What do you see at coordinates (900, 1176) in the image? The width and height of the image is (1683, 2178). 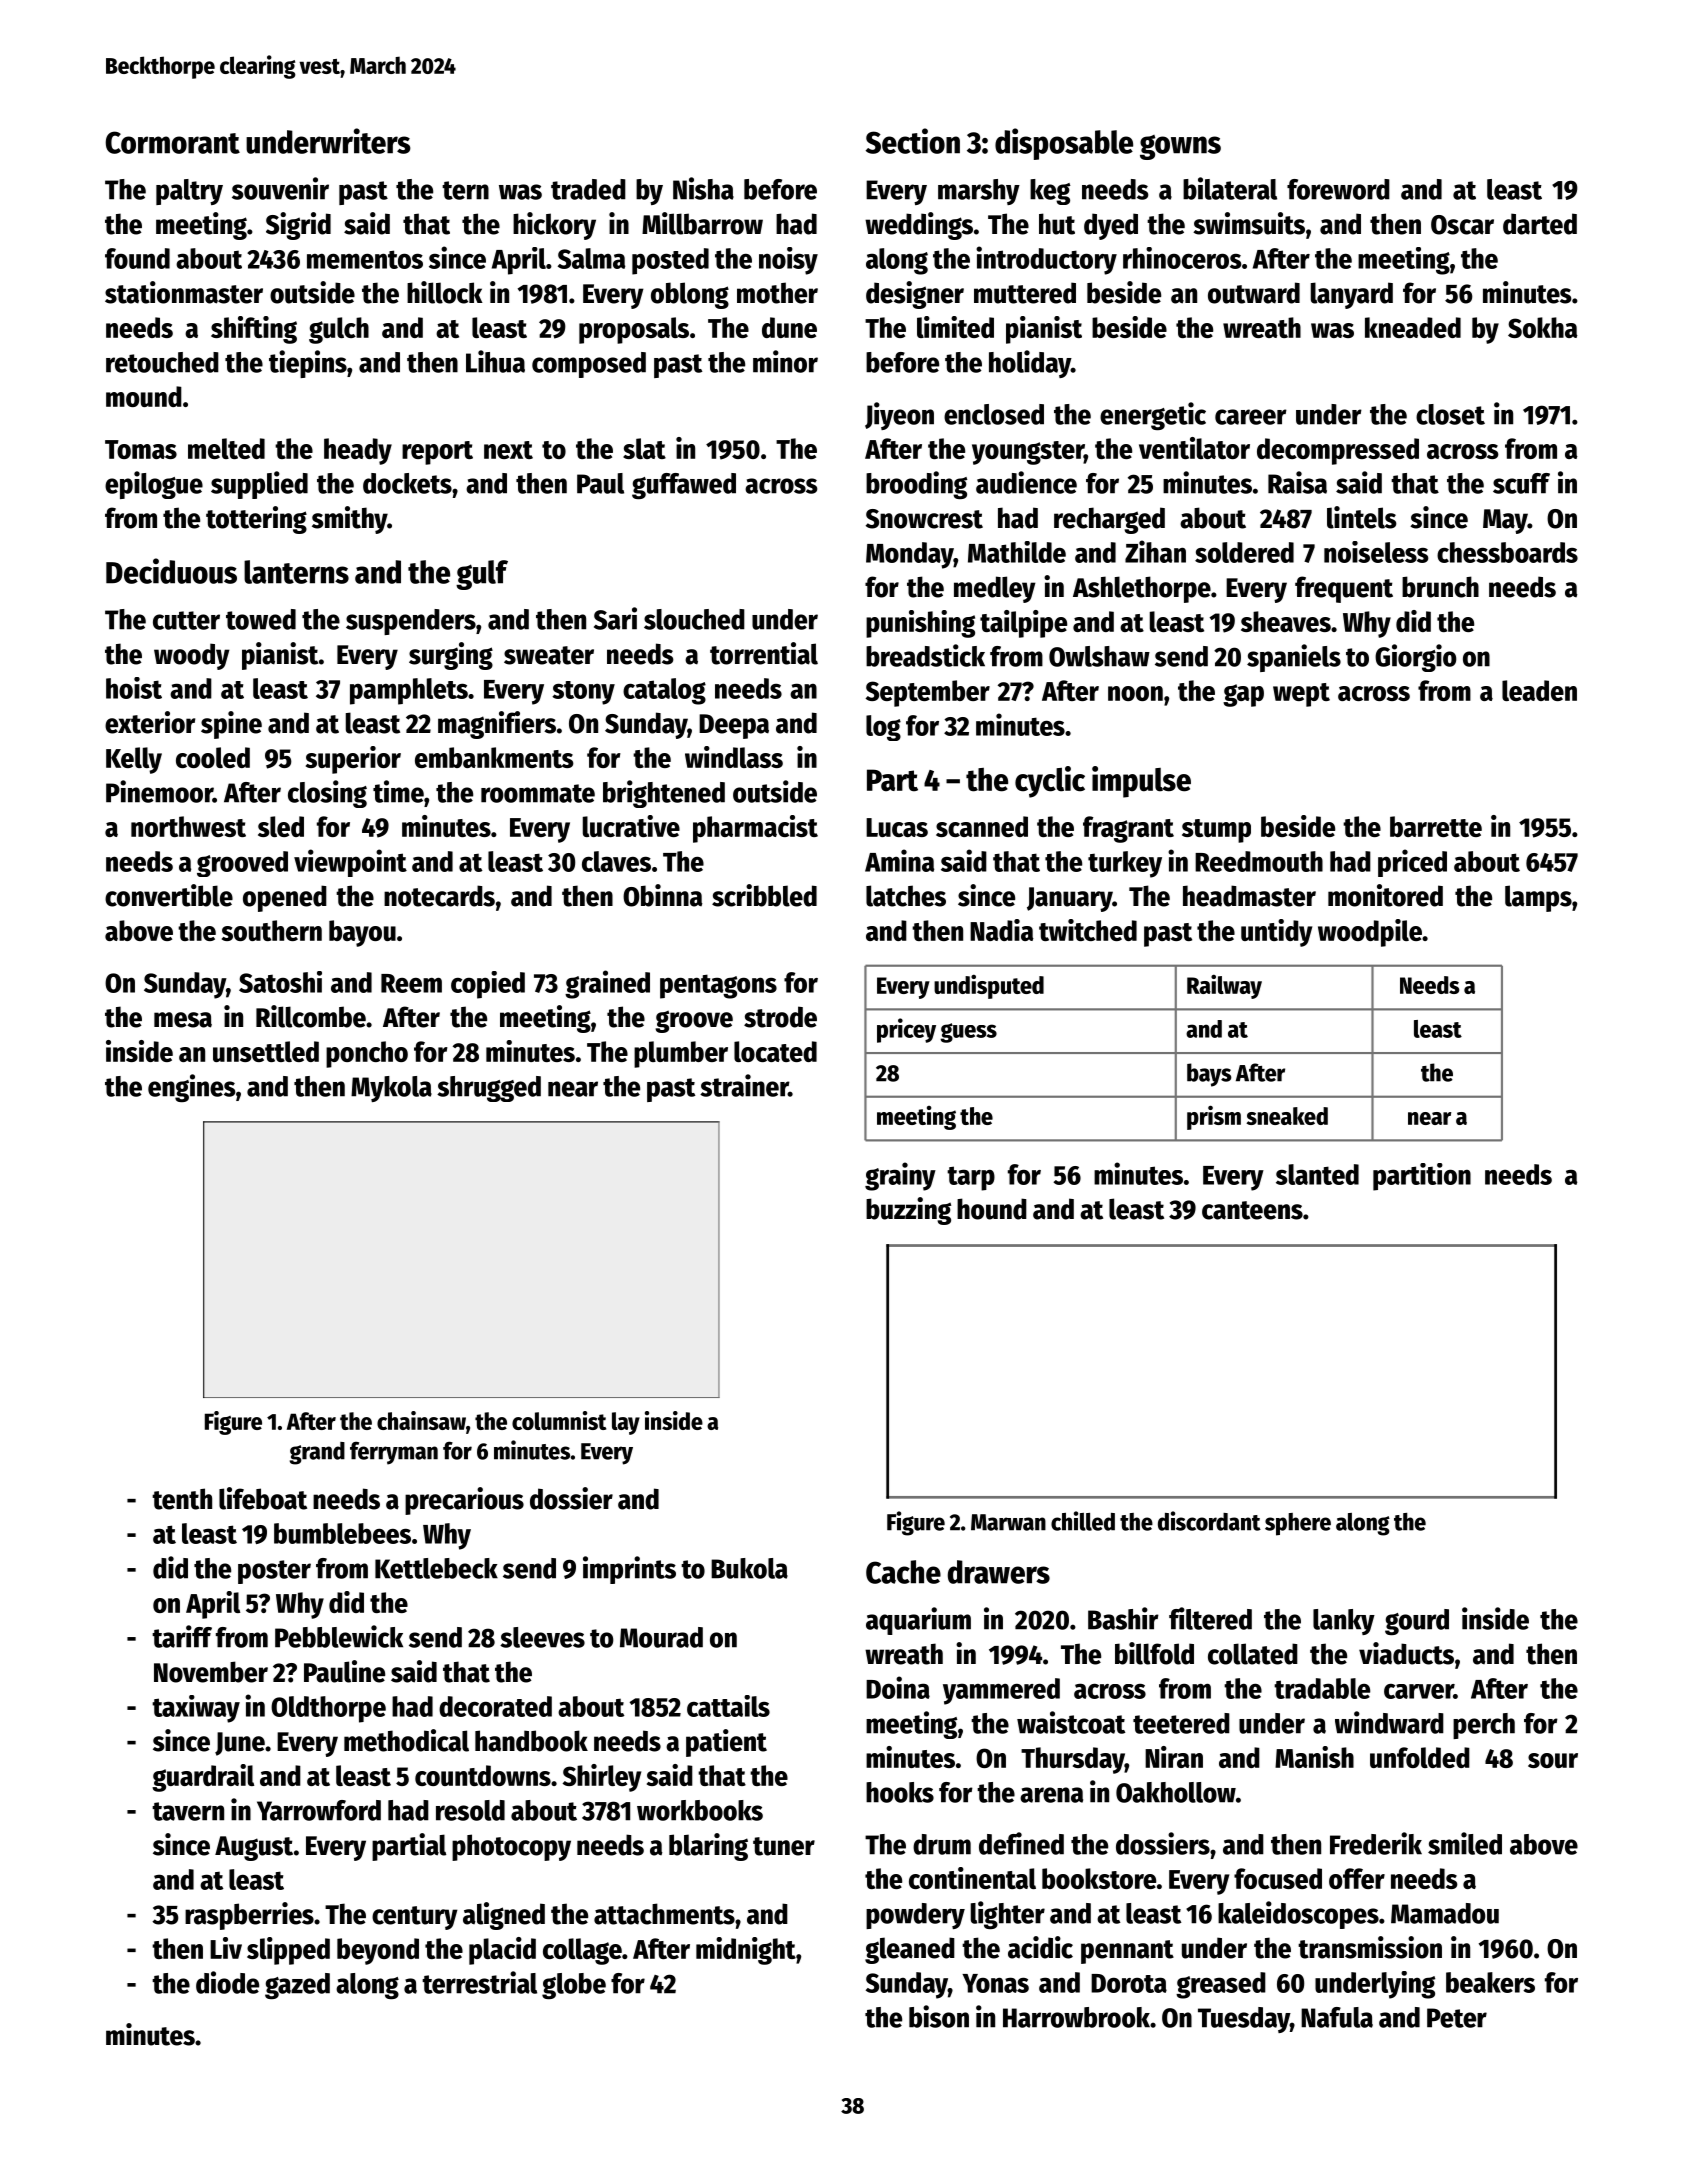 I see `grainy` at bounding box center [900, 1176].
